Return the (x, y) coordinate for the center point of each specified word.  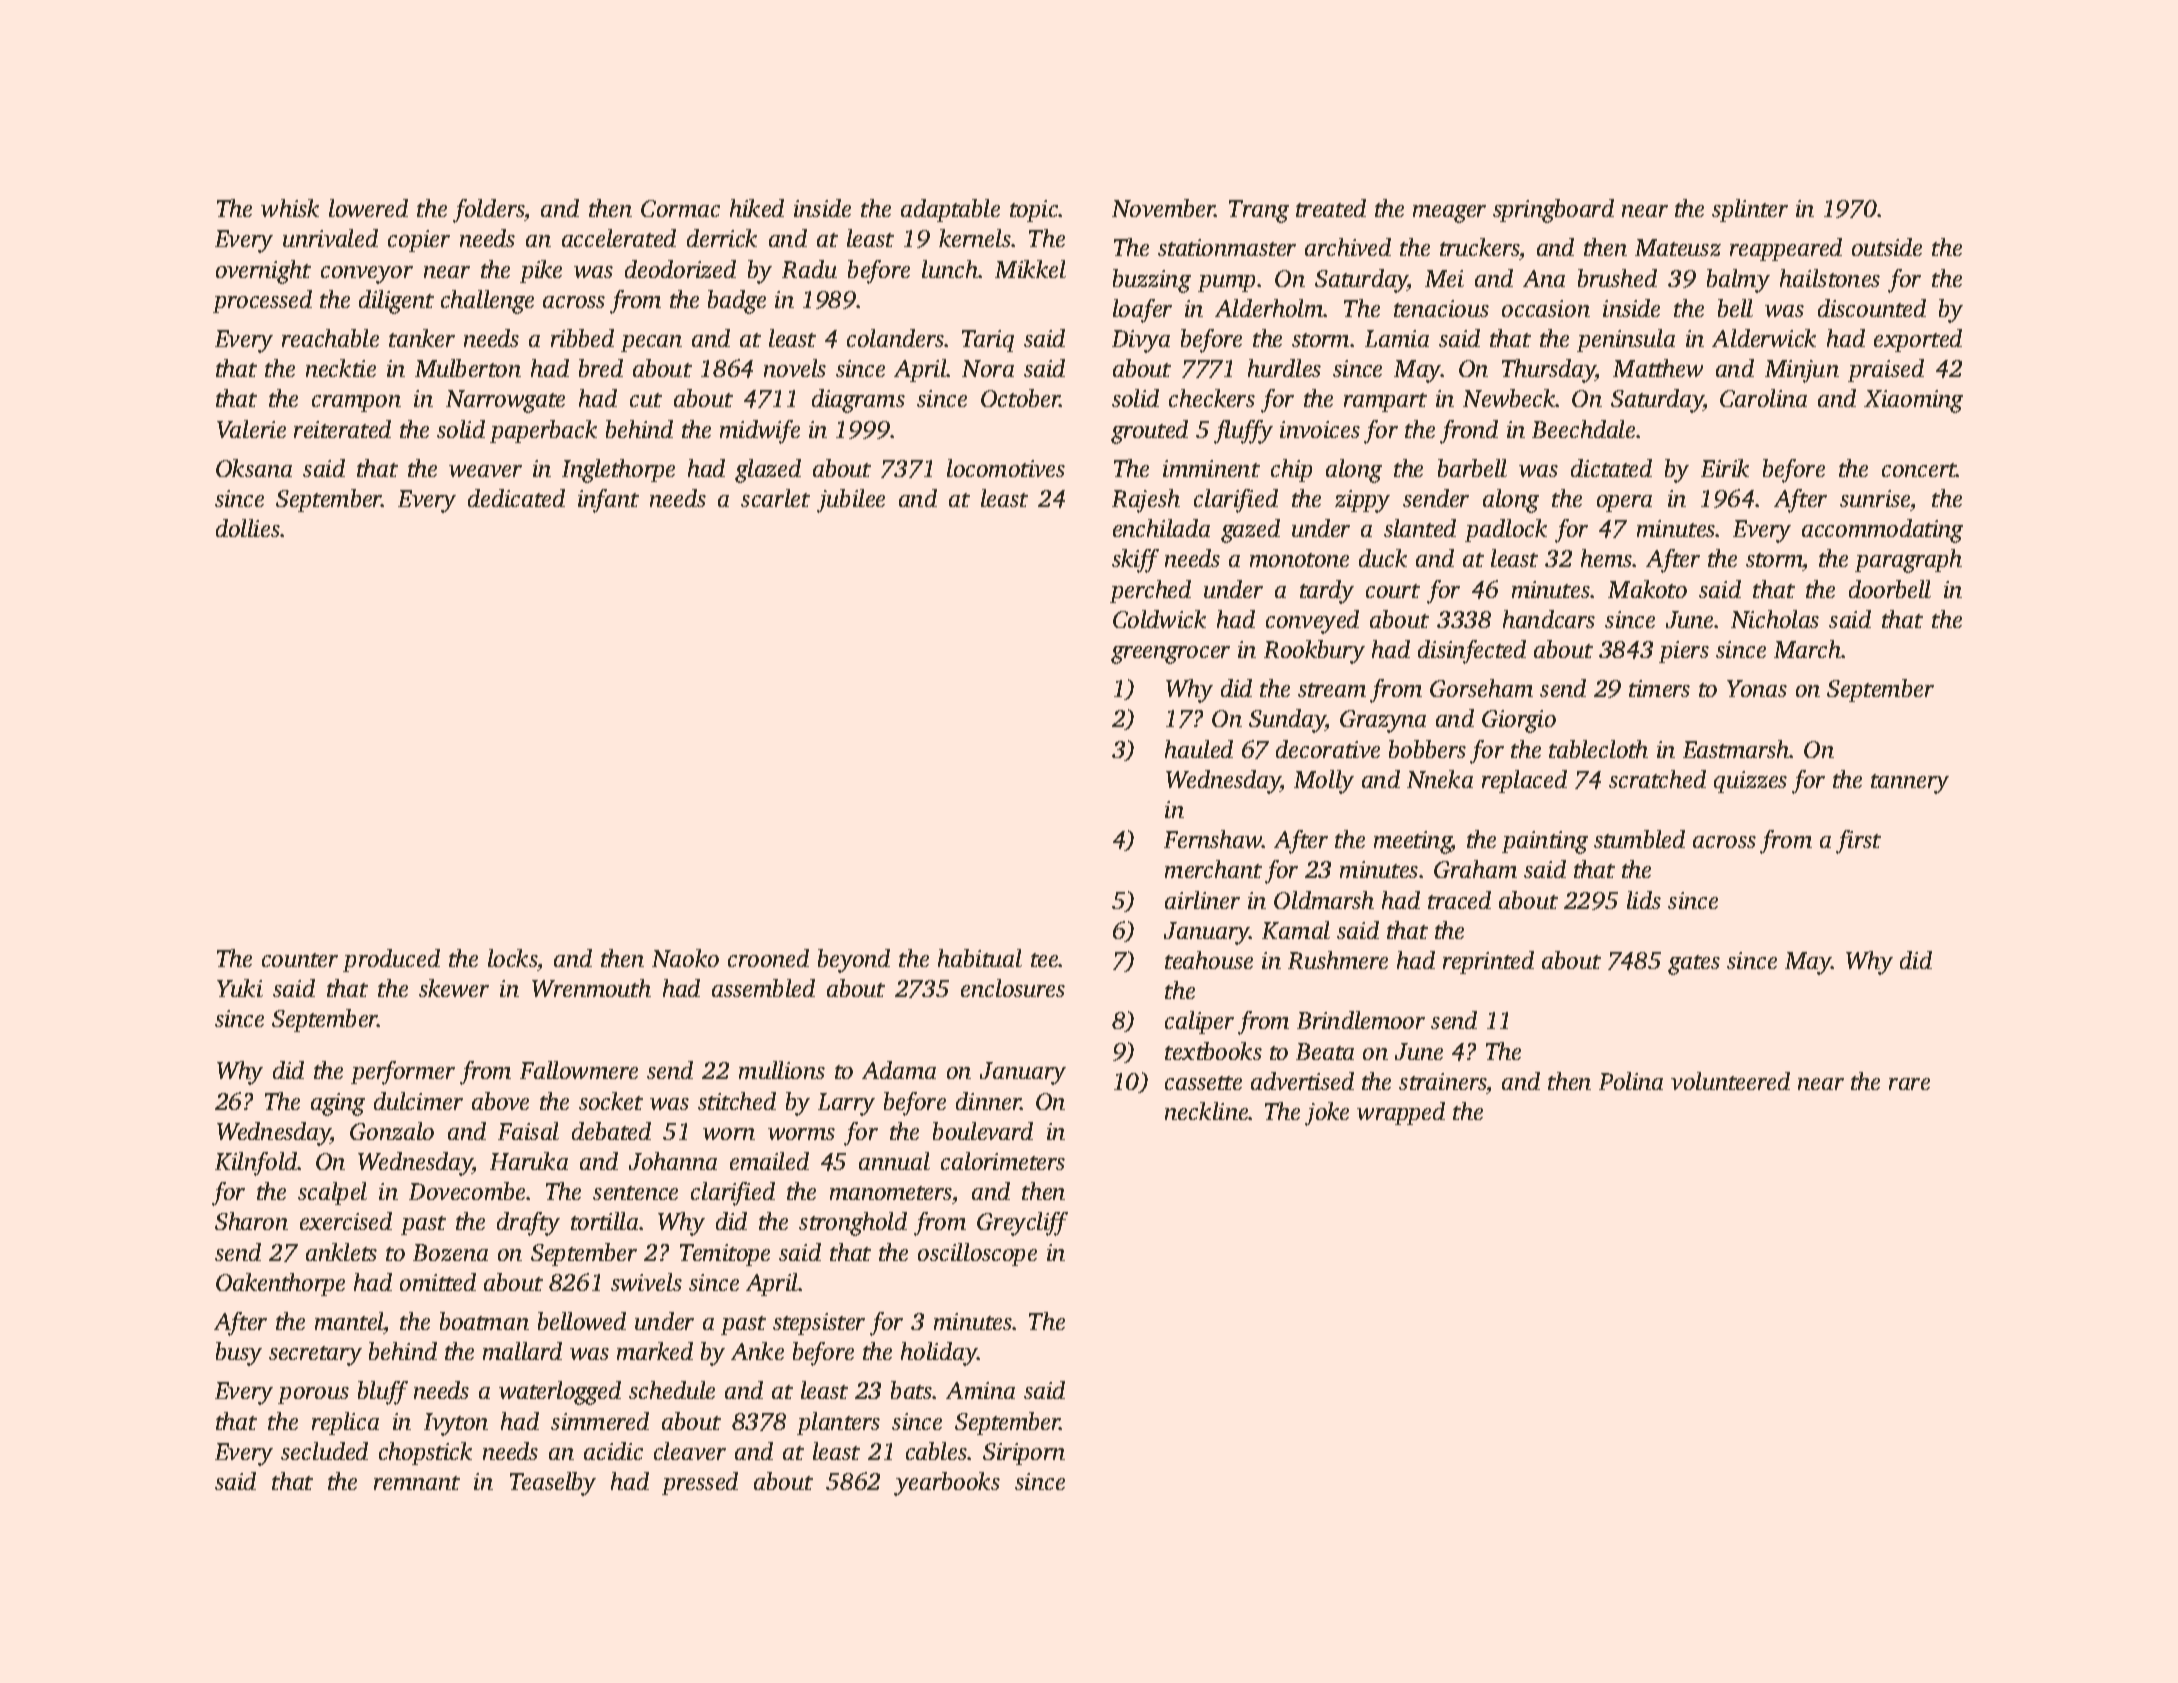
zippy (1362, 501)
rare (1909, 1084)
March (1807, 649)
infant (608, 501)
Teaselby (553, 1484)
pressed (700, 1483)
